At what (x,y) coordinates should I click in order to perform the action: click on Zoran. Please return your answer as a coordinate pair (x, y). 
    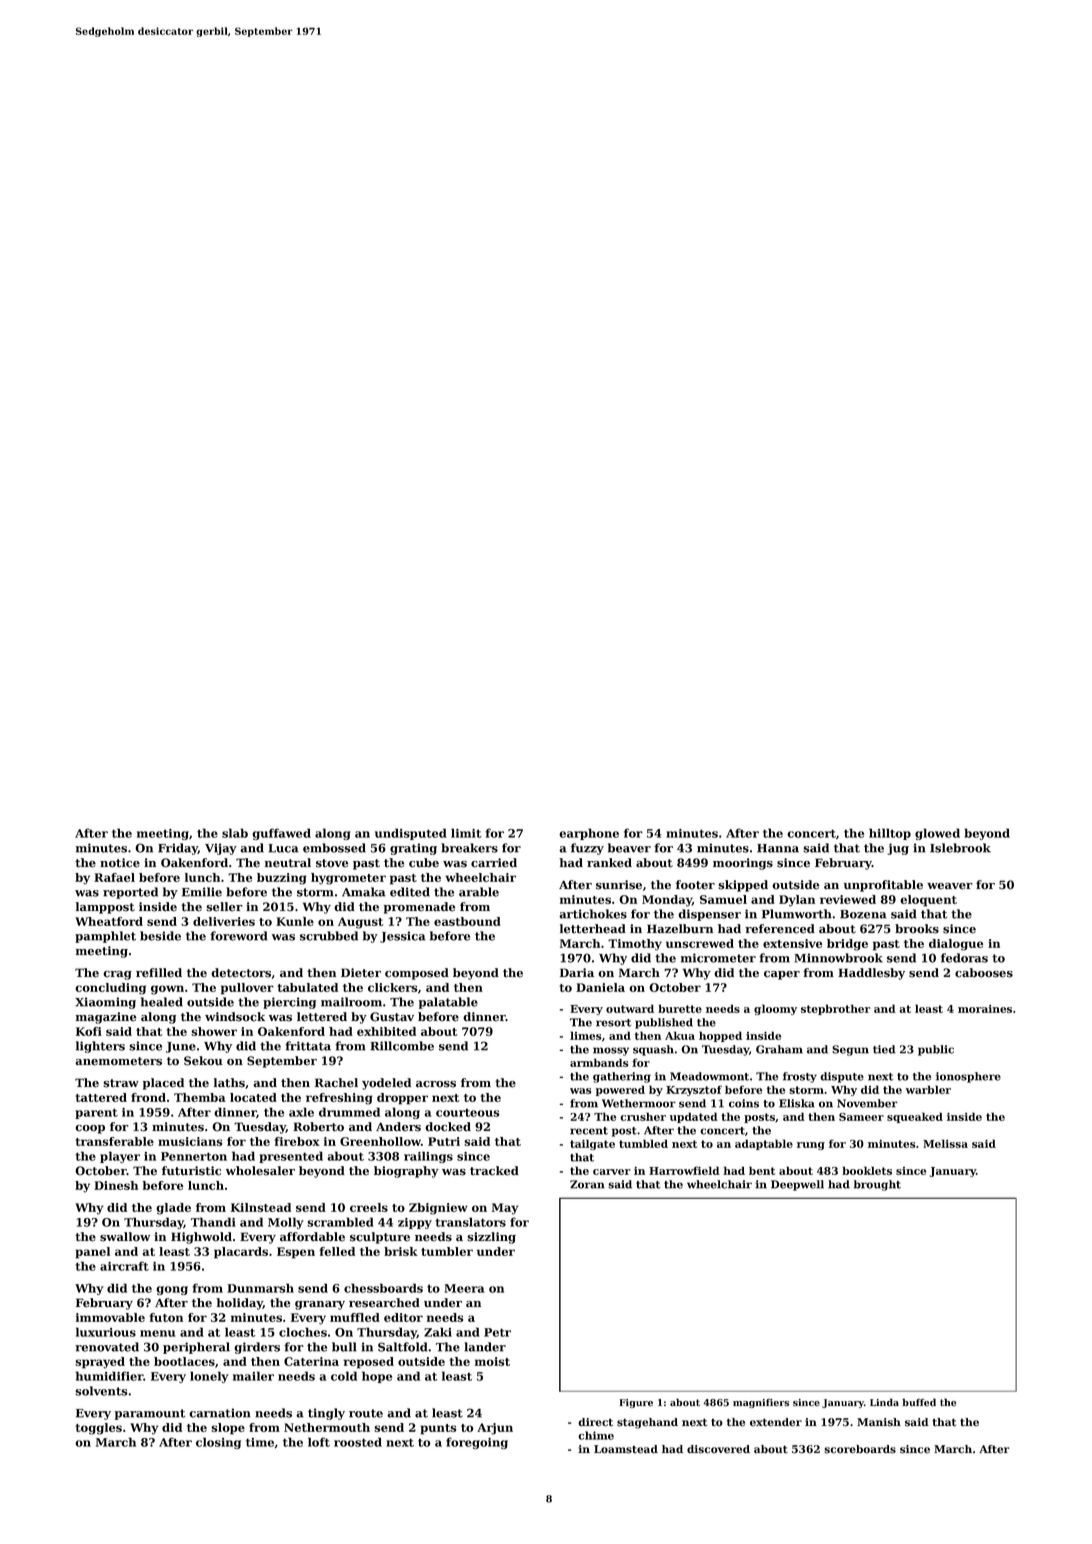
    Looking at the image, I should click on (587, 1184).
